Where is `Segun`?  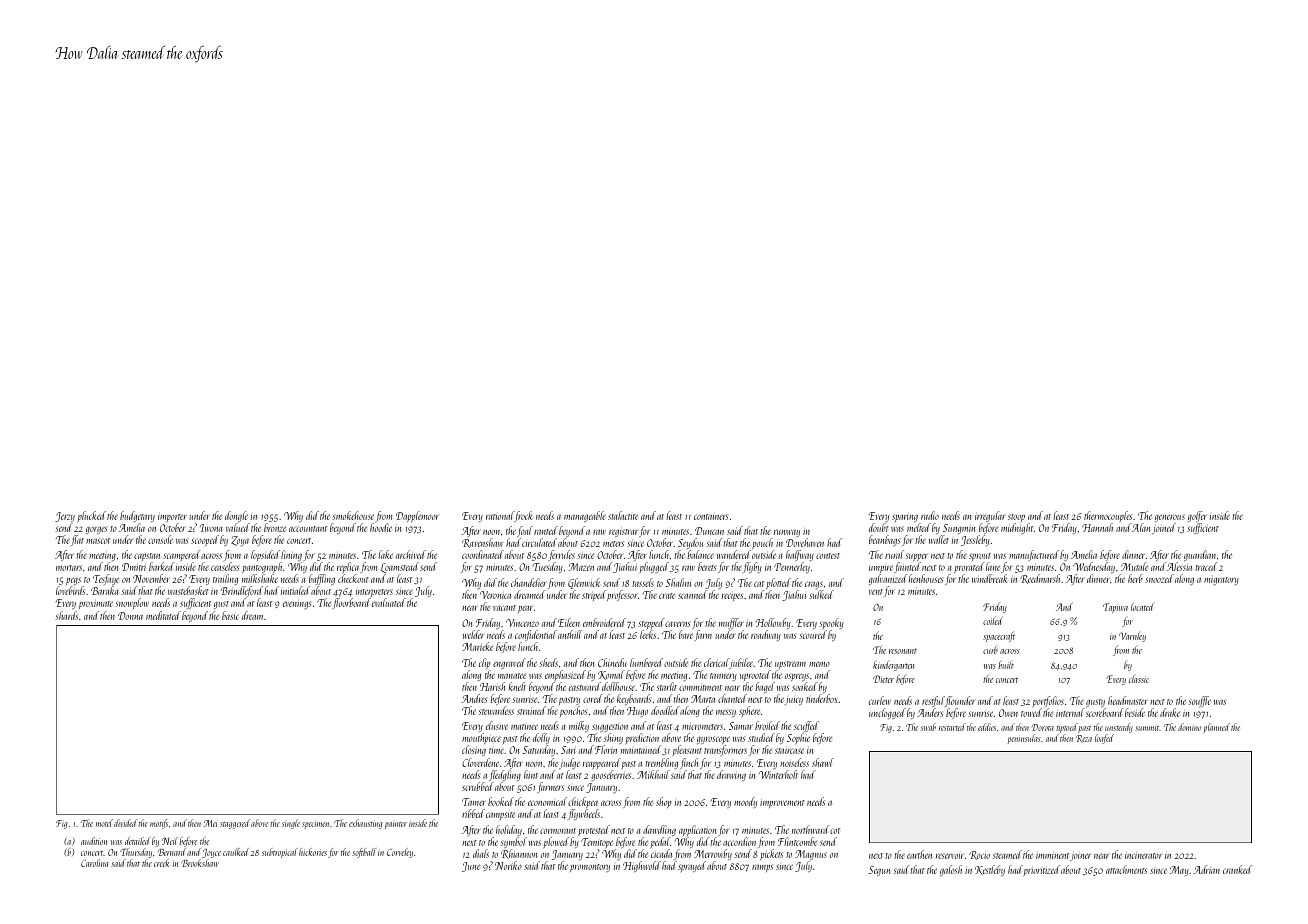 Segun is located at coordinates (879, 871).
